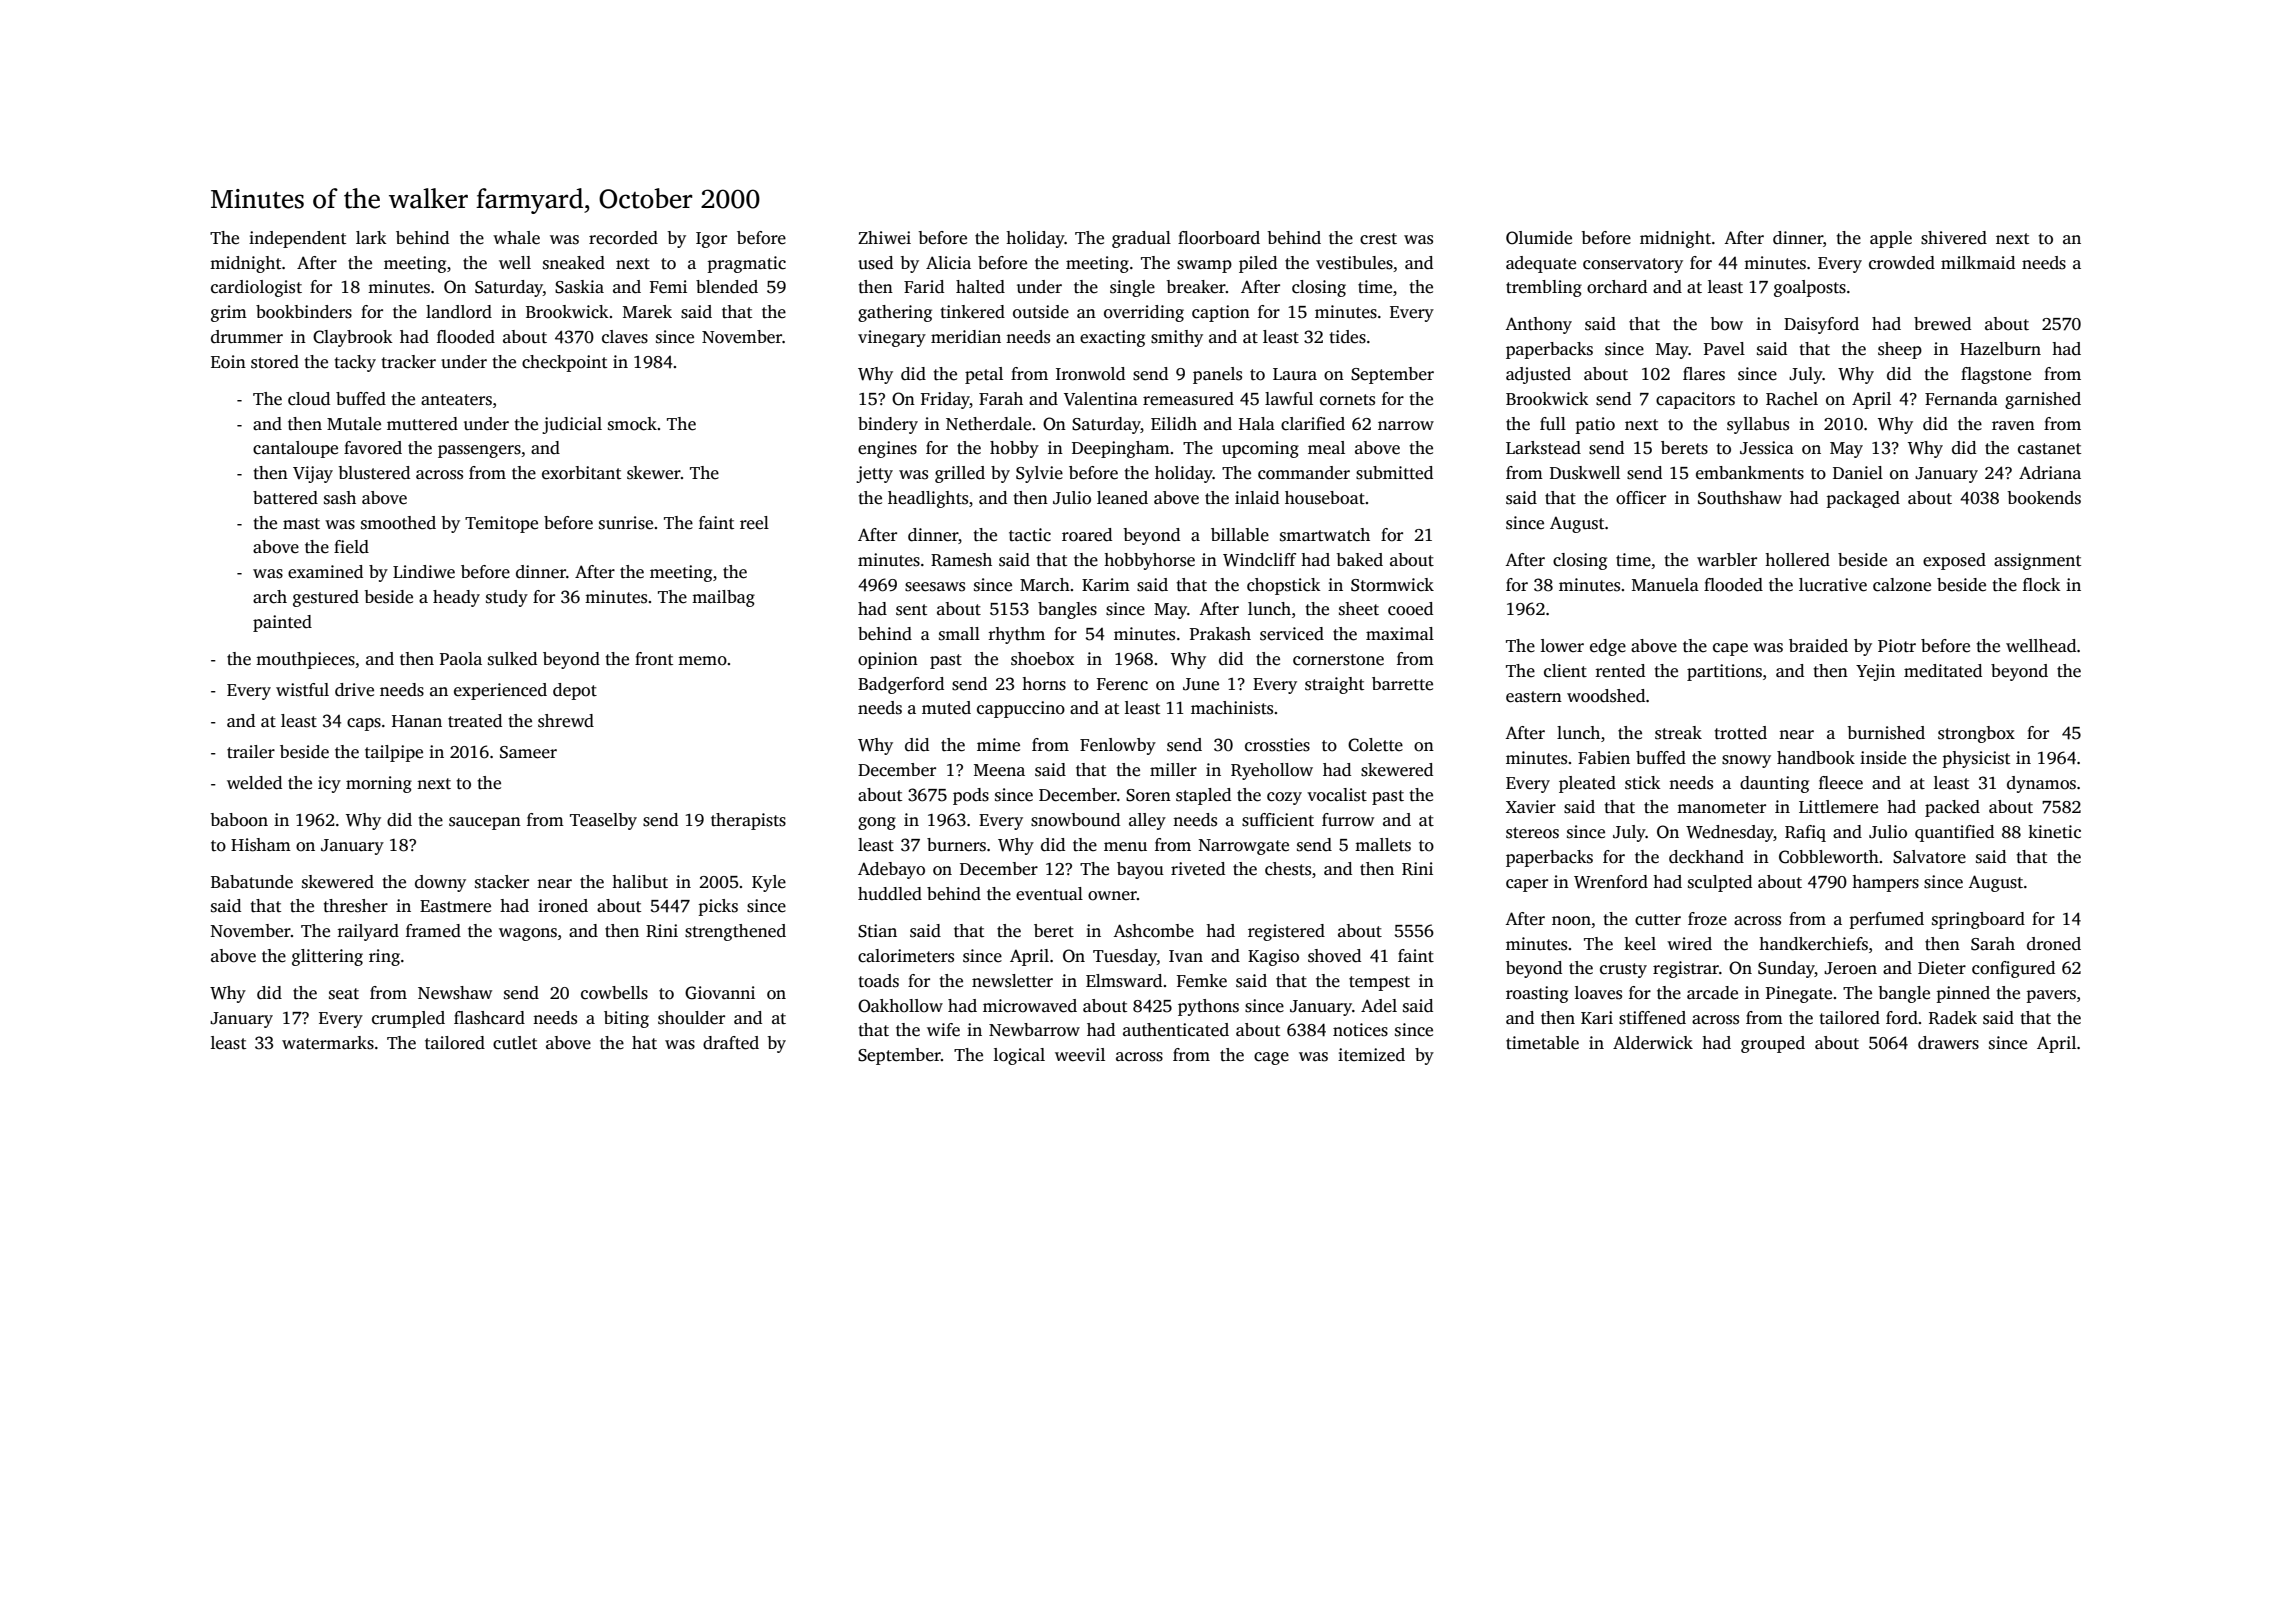  Describe the element at coordinates (2037, 561) in the screenshot. I see `assignment` at that location.
